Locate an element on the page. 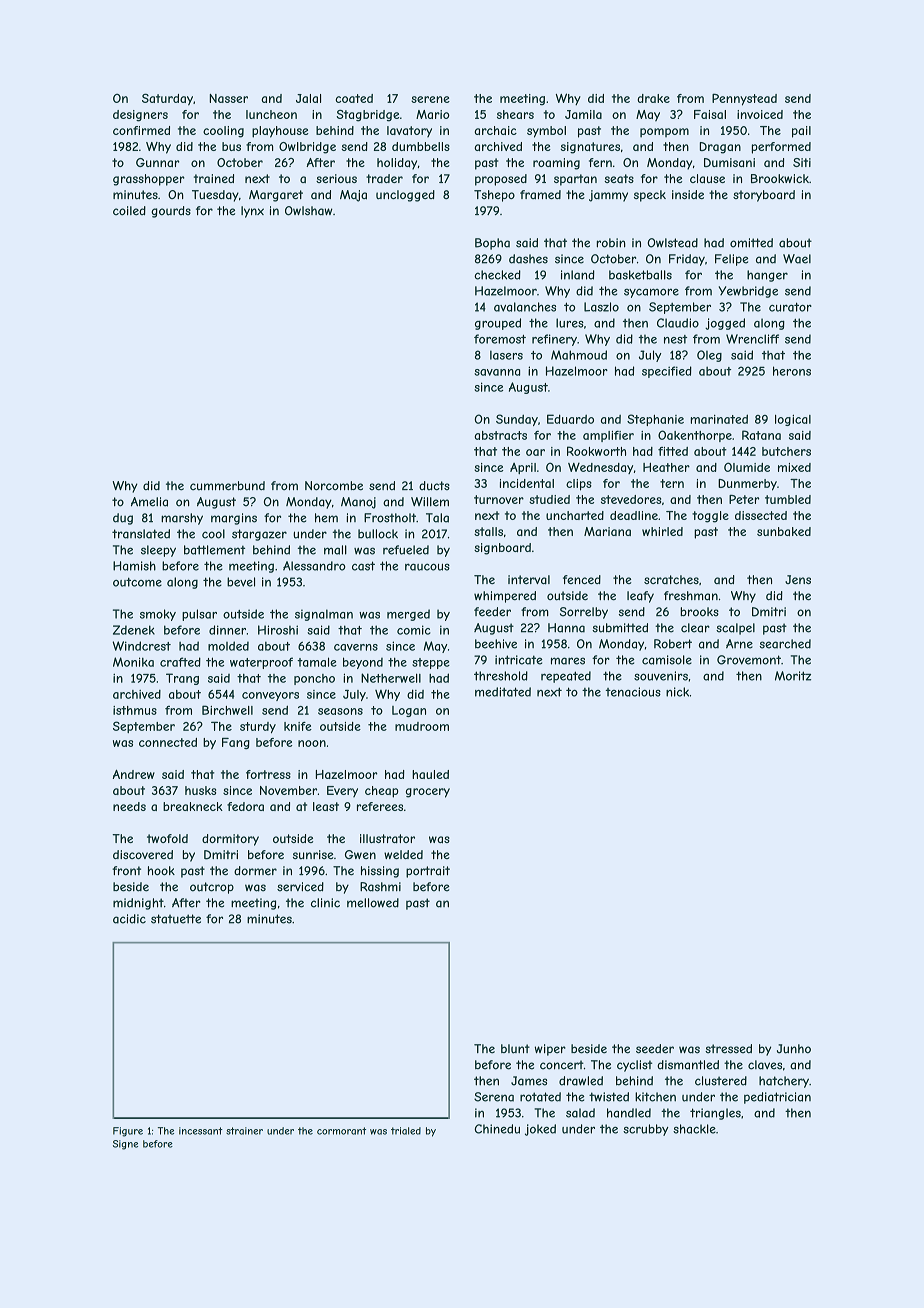  Nasser is located at coordinates (228, 98).
